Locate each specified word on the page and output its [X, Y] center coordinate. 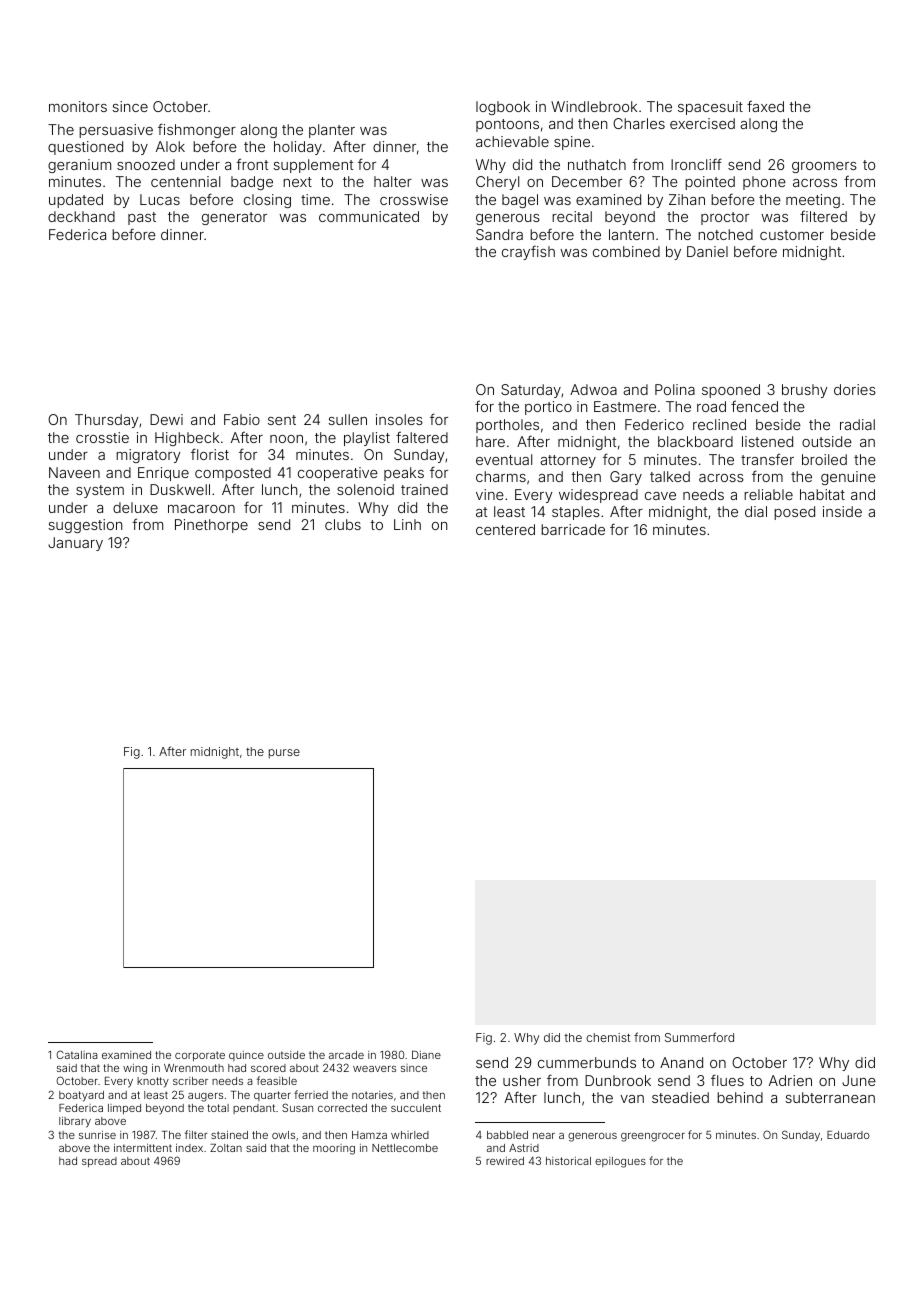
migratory [148, 456]
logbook [503, 108]
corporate [200, 1056]
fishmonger [197, 130]
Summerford [699, 1037]
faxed [765, 106]
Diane [426, 1055]
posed [794, 513]
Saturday [531, 391]
